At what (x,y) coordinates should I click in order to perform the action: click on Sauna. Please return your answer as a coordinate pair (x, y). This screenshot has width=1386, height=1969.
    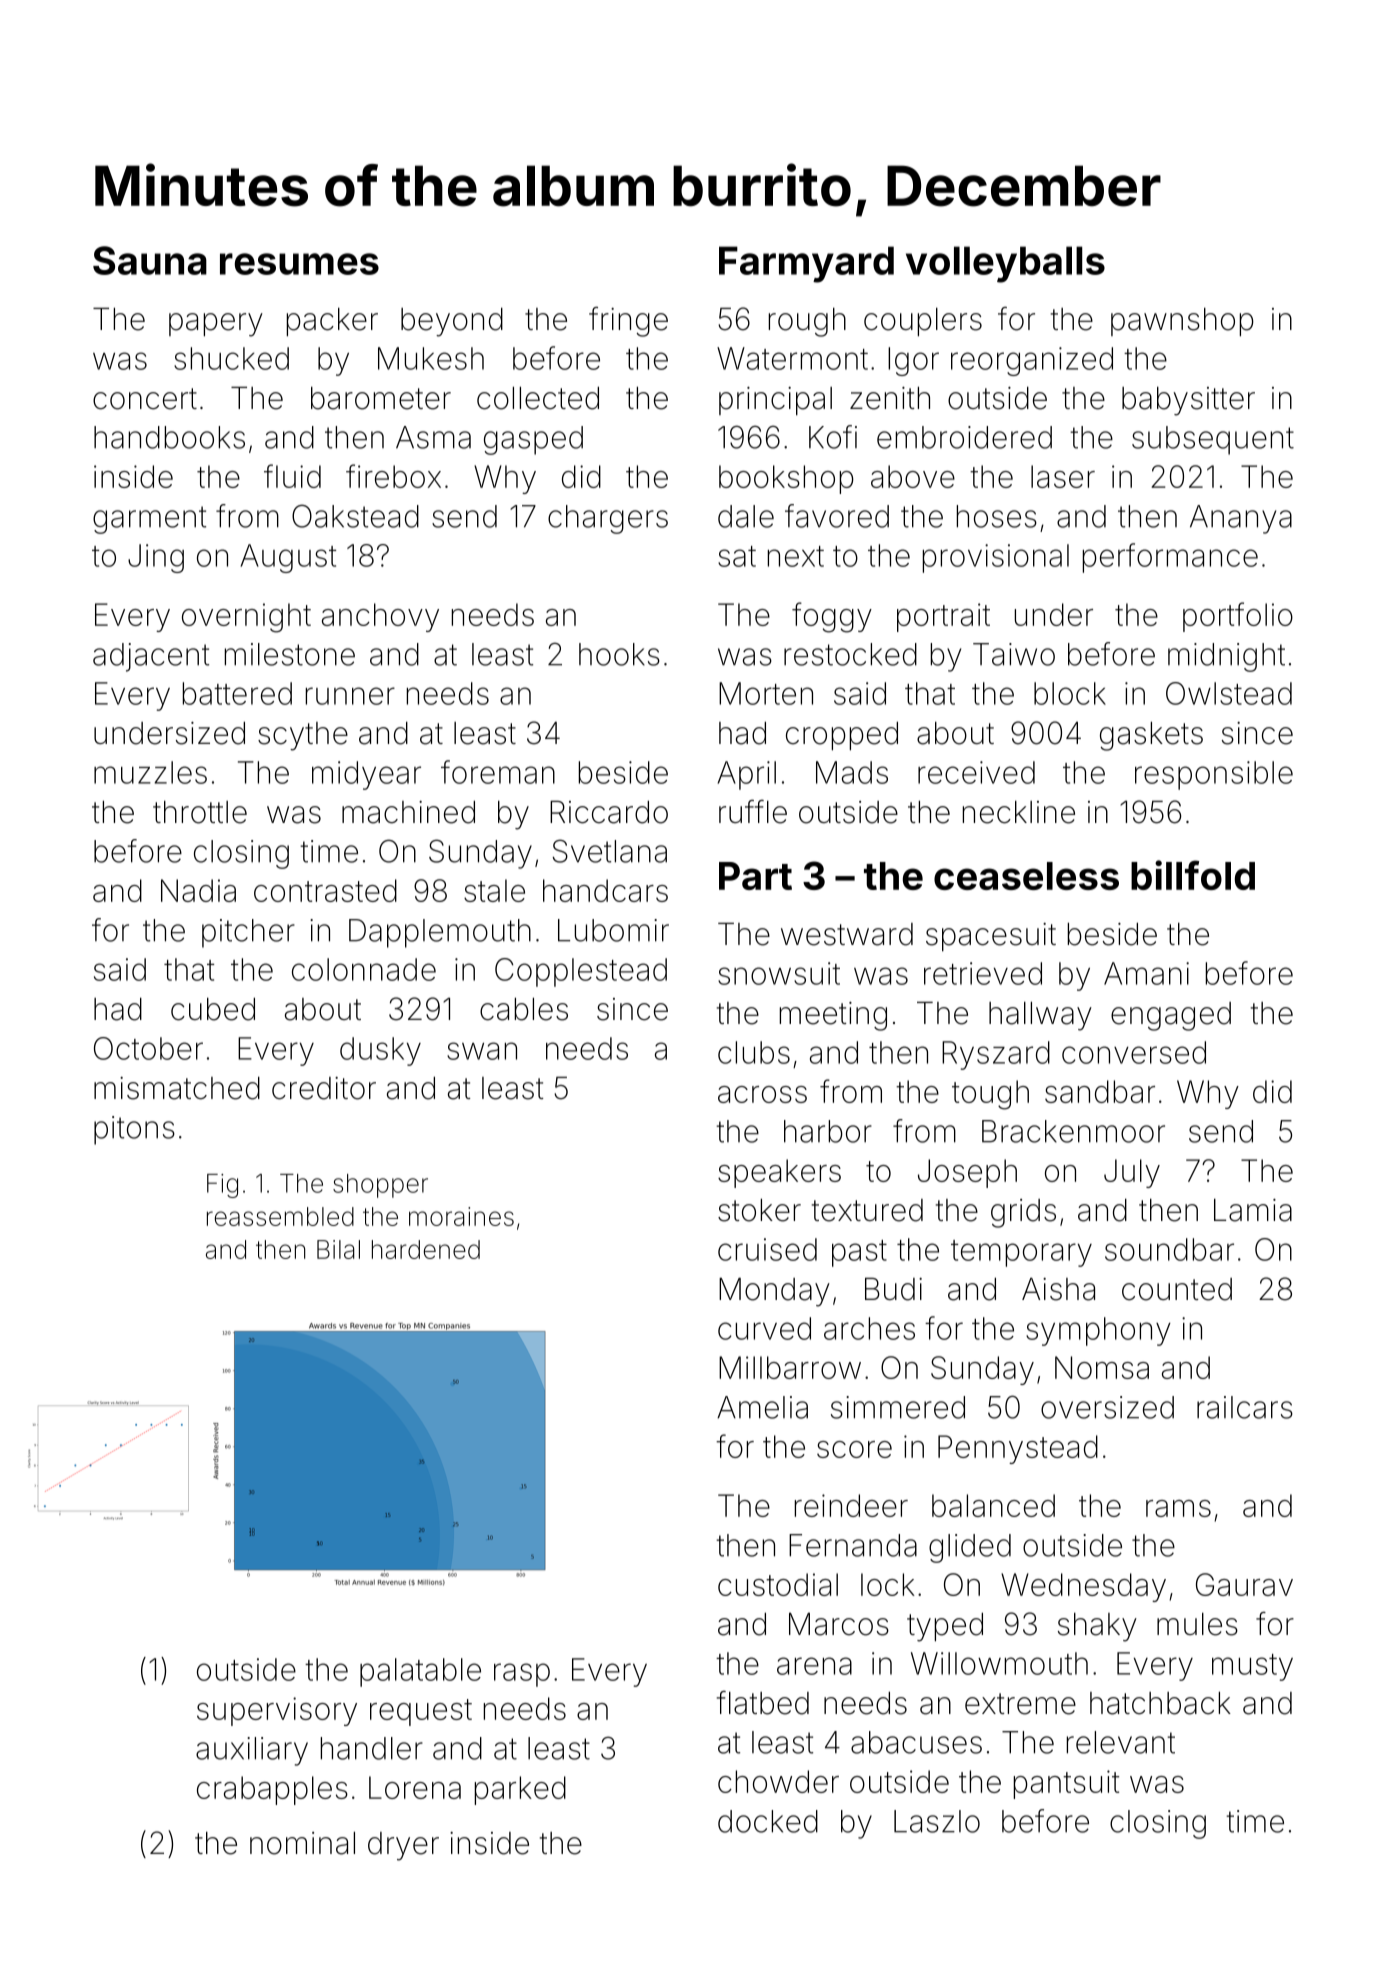
    Looking at the image, I should click on (150, 260).
